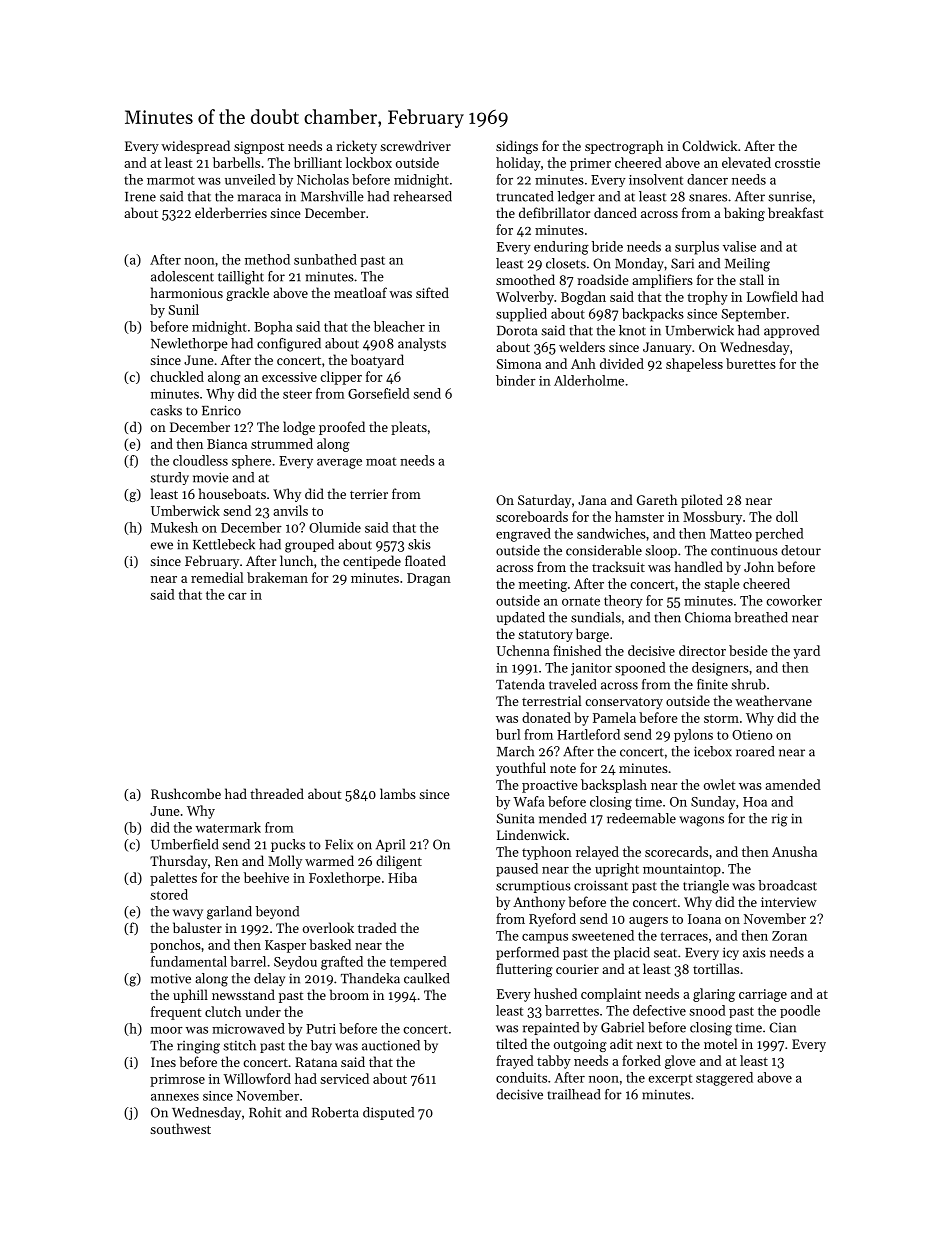 This screenshot has height=1233, width=952. I want to click on remedial, so click(217, 577).
